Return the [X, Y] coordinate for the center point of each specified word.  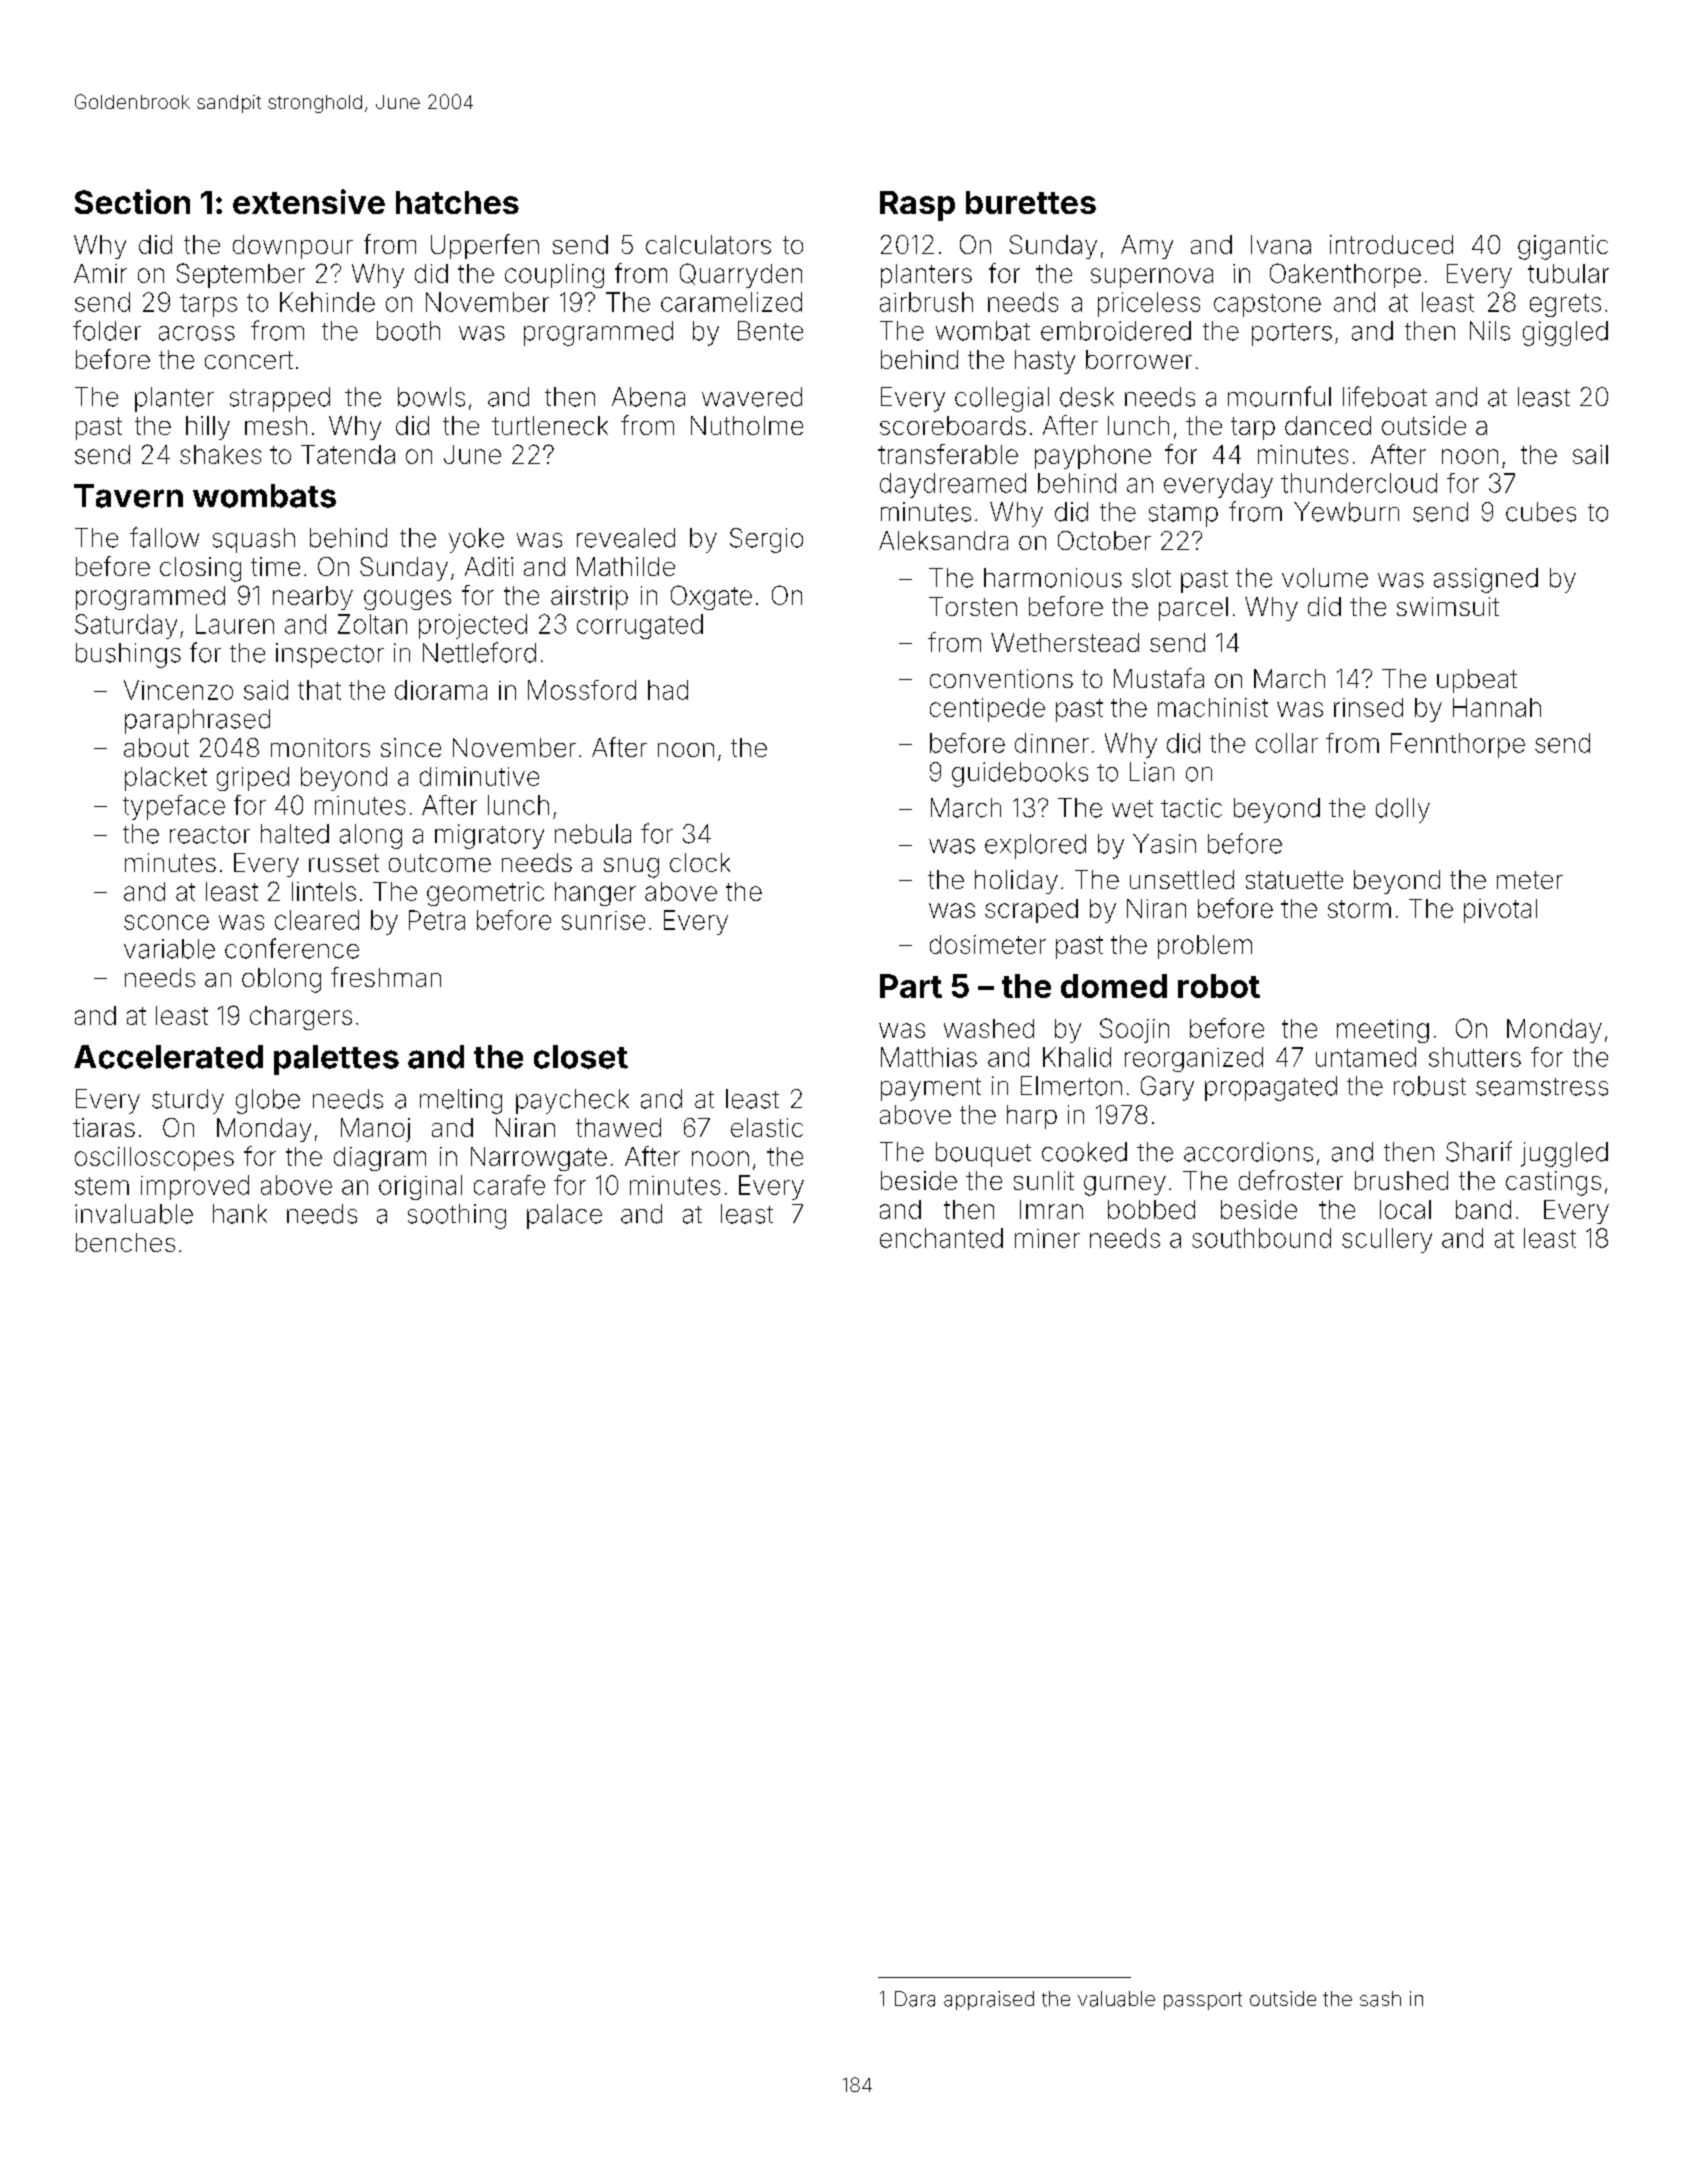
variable [169, 949]
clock [700, 862]
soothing [457, 1216]
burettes [1031, 202]
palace [564, 1216]
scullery [1387, 1240]
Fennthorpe [1458, 745]
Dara [915, 1999]
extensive [309, 201]
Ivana [1281, 244]
